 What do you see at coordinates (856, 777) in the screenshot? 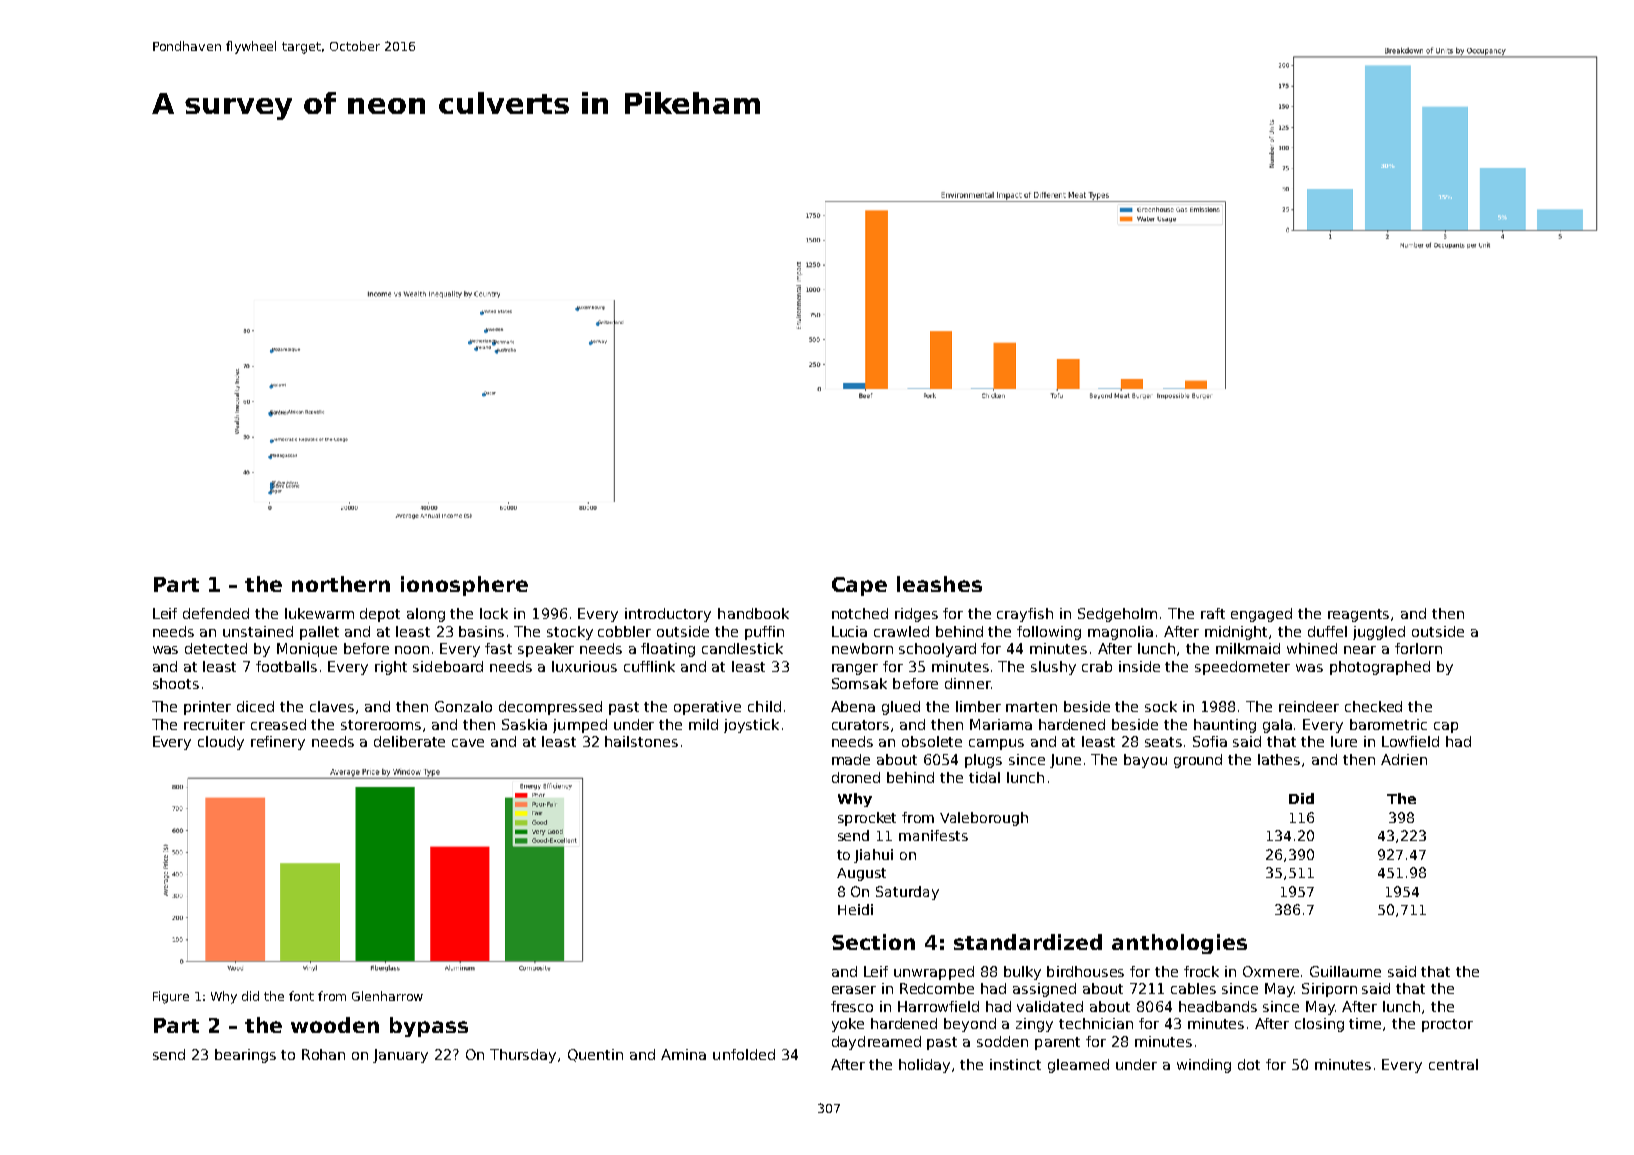
I see `droned` at bounding box center [856, 777].
